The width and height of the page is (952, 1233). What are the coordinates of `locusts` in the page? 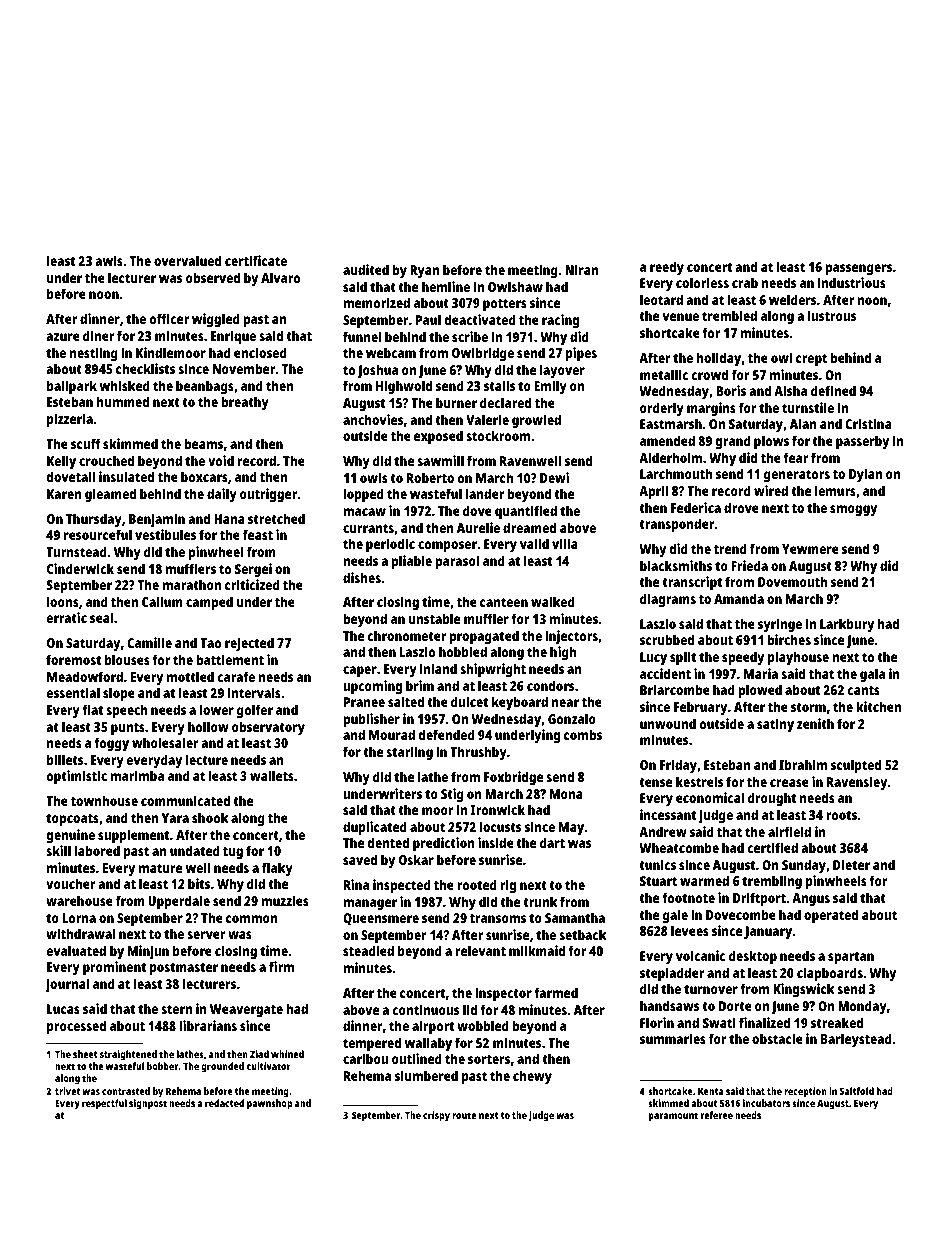 It's located at (500, 826).
